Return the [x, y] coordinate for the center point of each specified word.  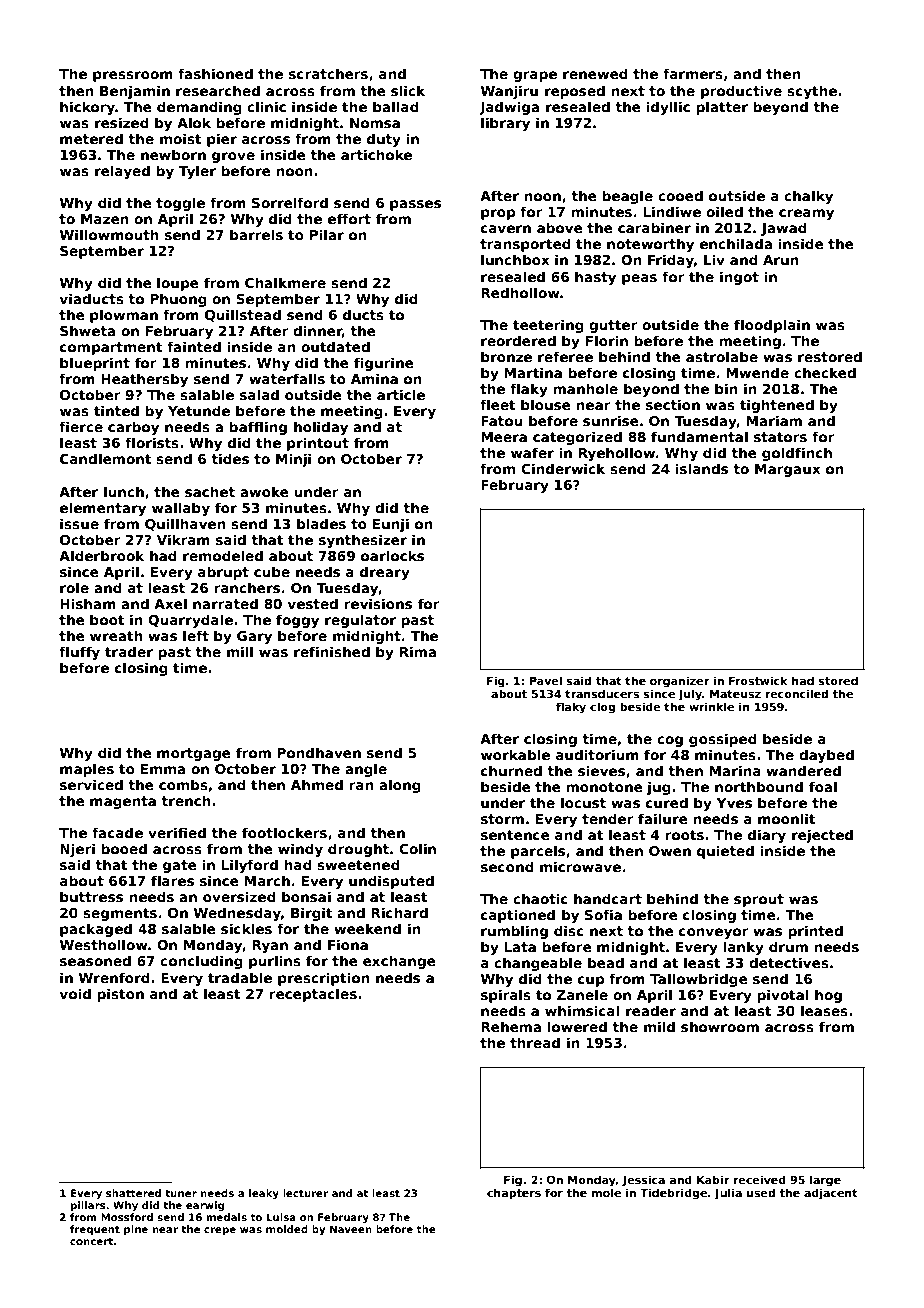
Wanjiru [509, 92]
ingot [739, 278]
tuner [181, 1193]
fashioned [215, 73]
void [75, 993]
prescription [324, 979]
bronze [506, 356]
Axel [170, 603]
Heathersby [144, 380]
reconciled [796, 693]
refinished [332, 651]
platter [722, 108]
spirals [506, 996]
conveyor [714, 933]
